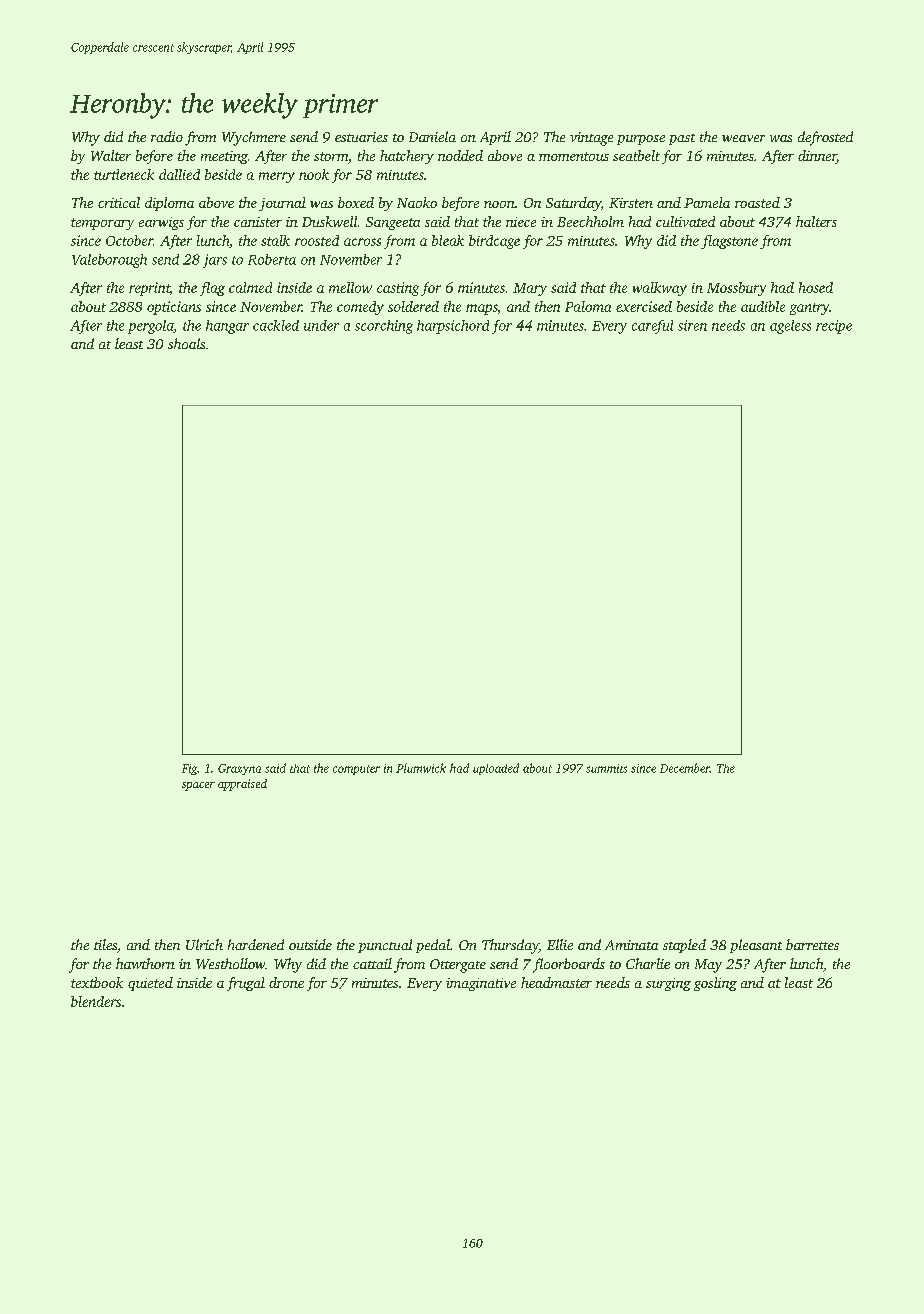 The height and width of the screenshot is (1314, 924). I want to click on radio, so click(167, 136).
